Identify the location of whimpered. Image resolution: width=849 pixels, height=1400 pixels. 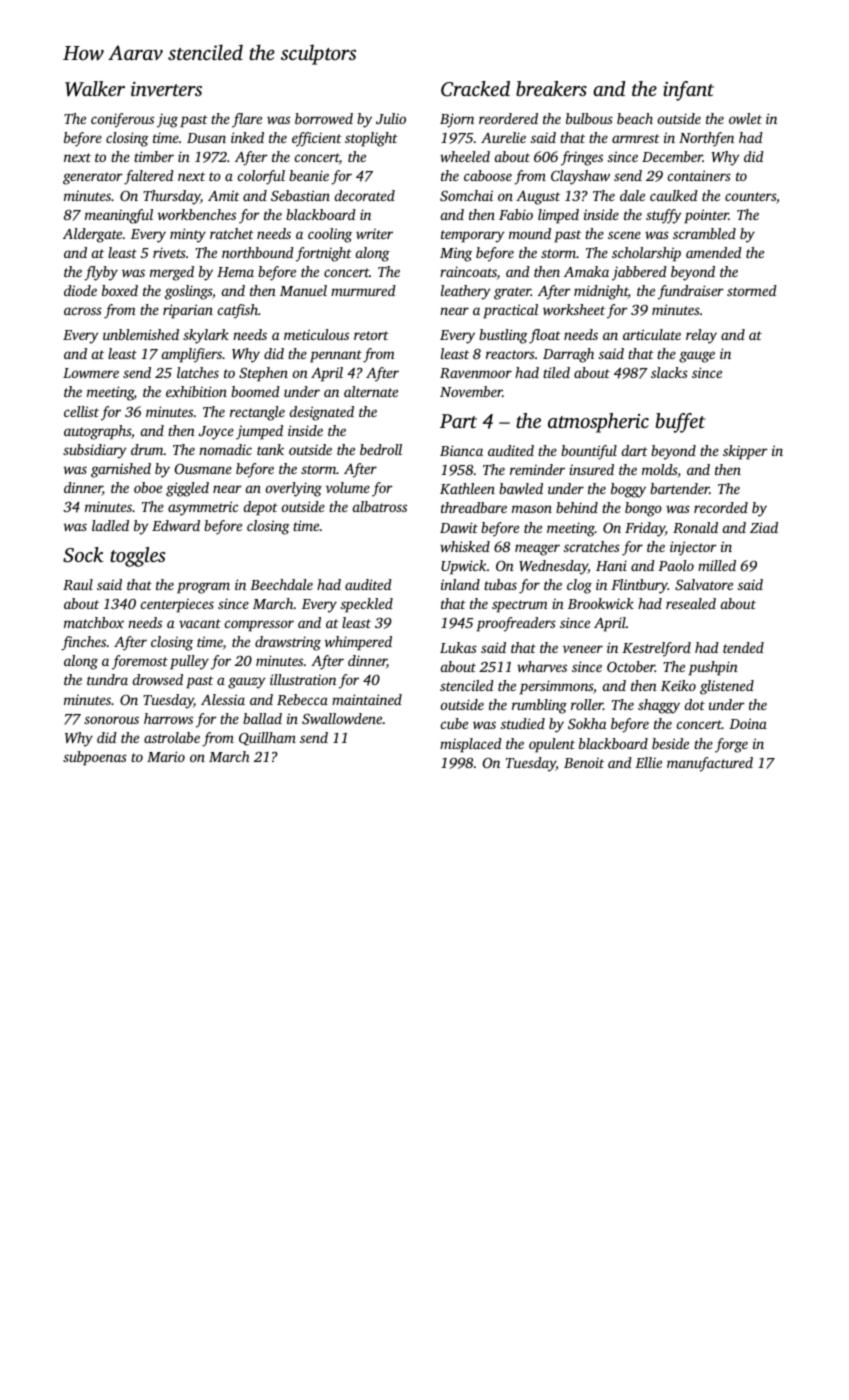
(358, 643).
